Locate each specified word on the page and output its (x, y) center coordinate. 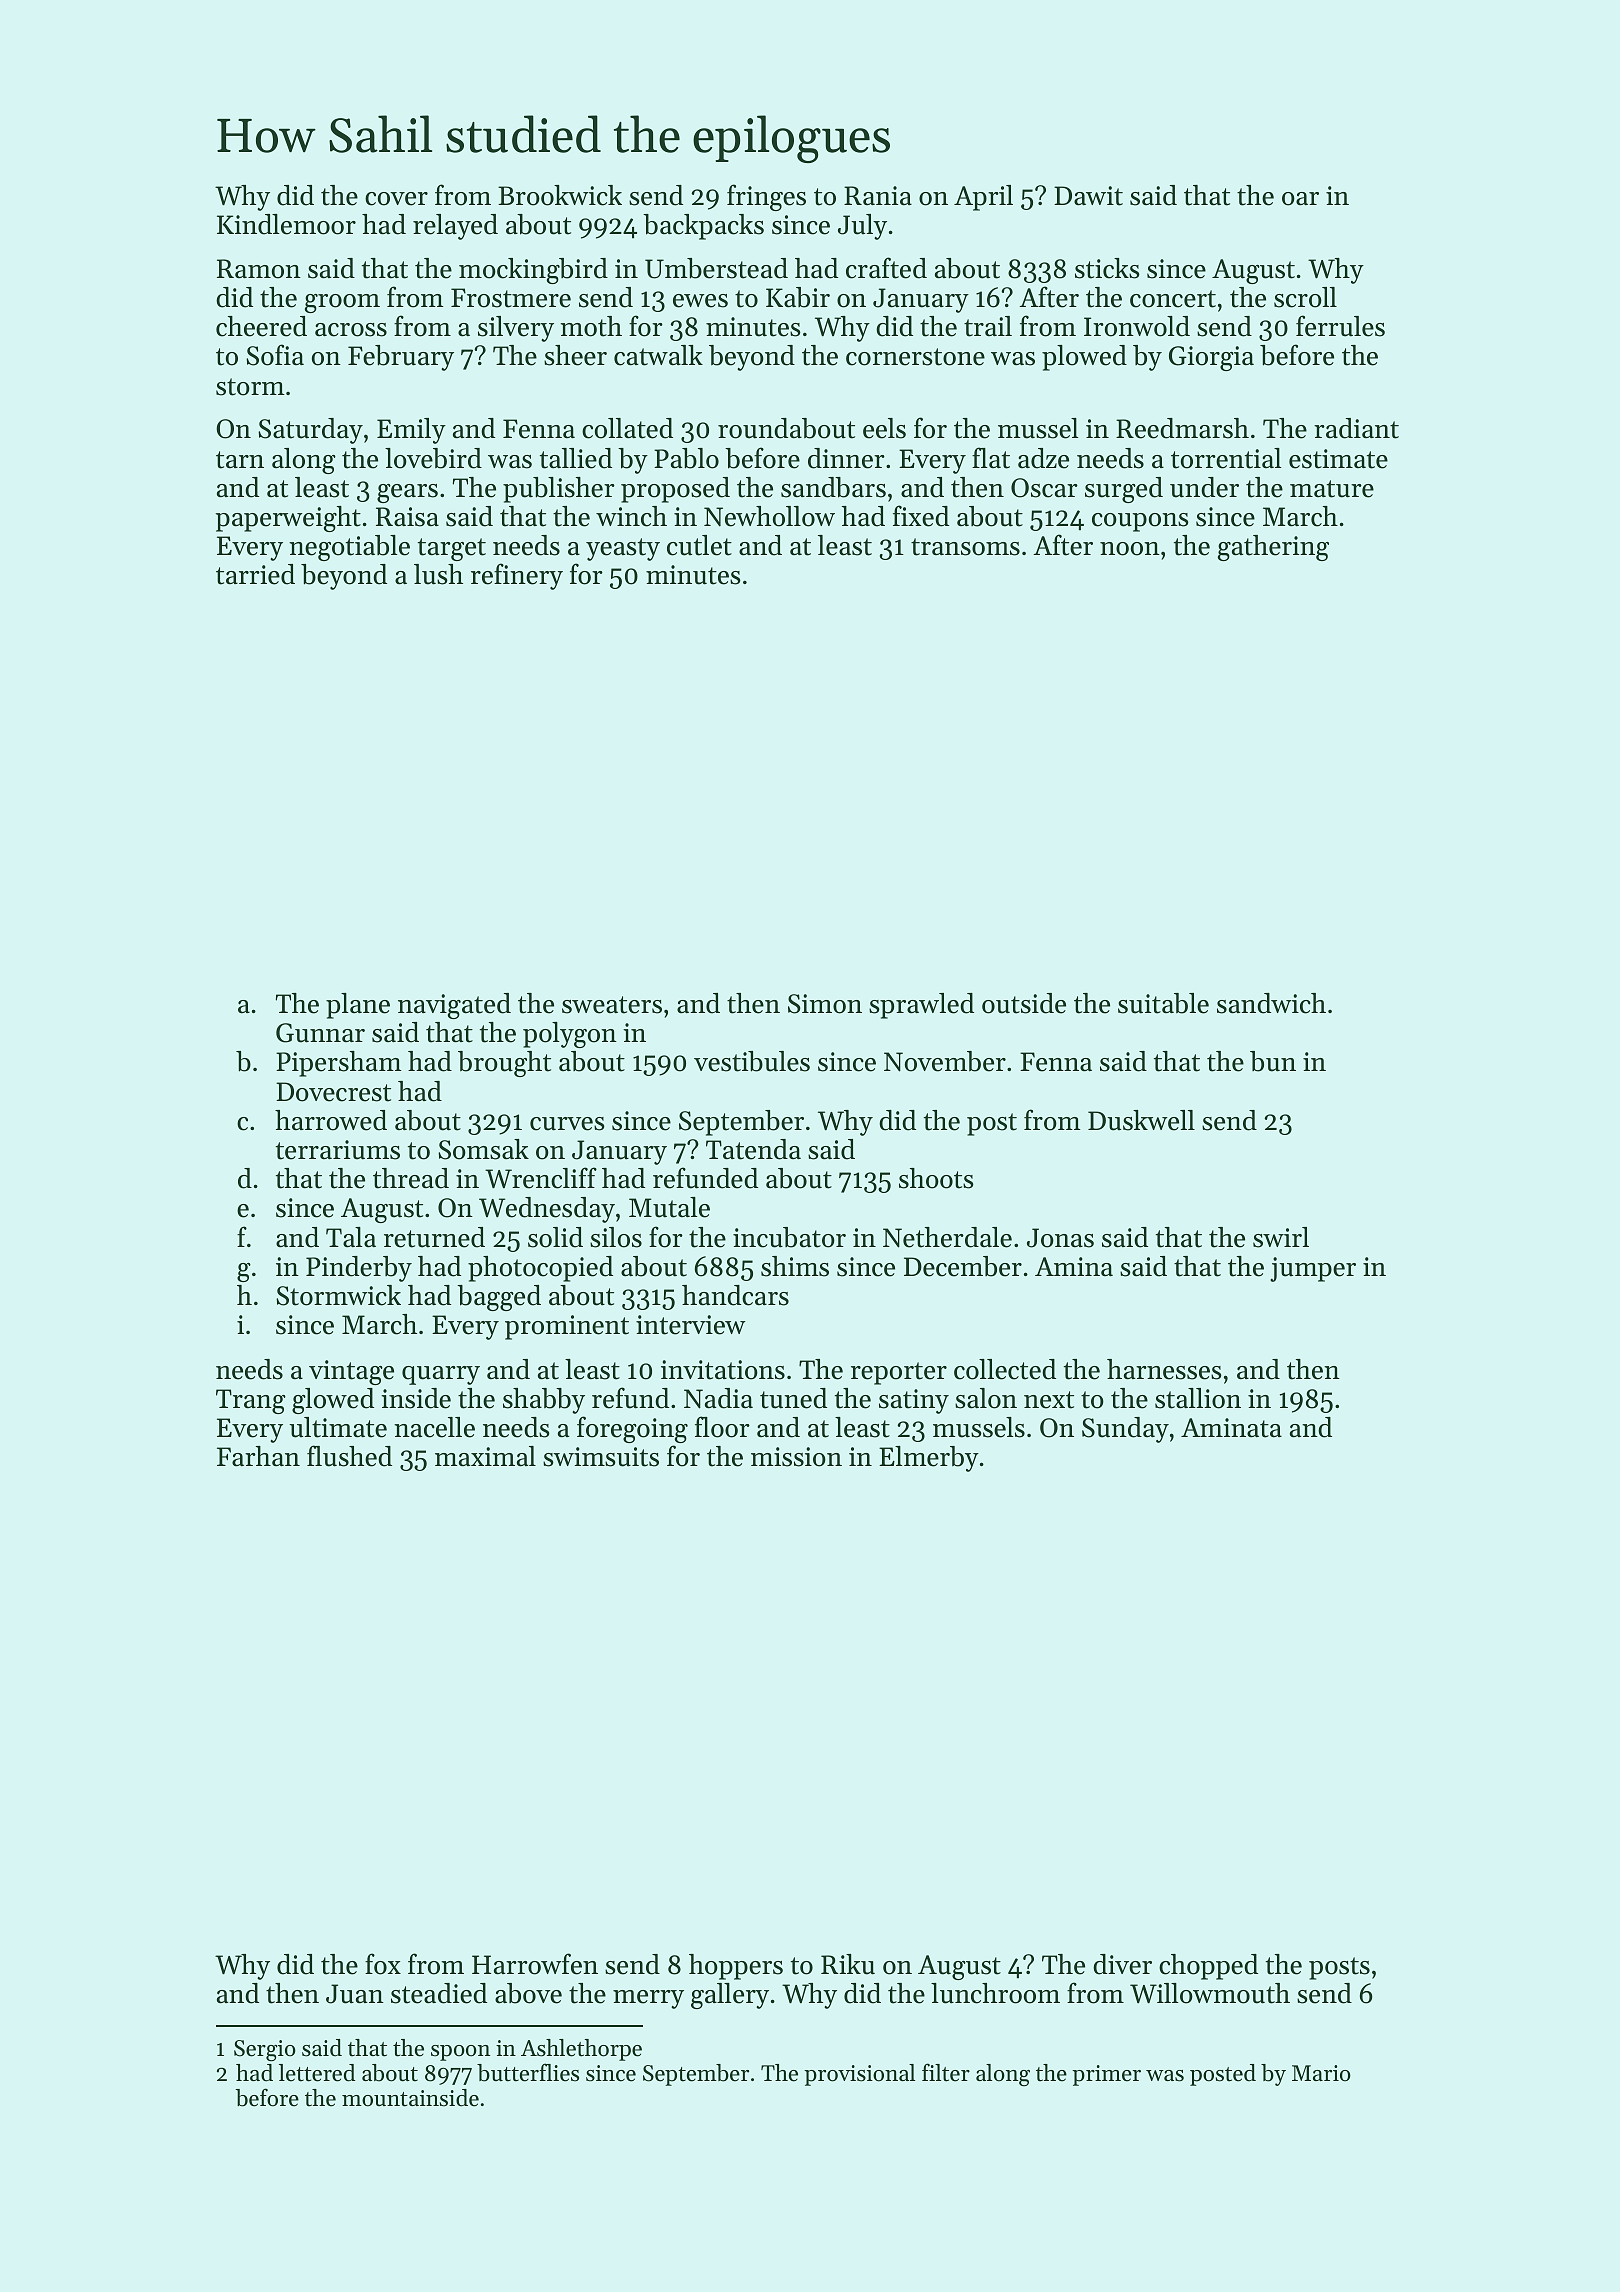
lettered (317, 2073)
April (983, 198)
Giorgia (1211, 358)
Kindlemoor (286, 224)
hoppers (736, 1967)
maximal (485, 1456)
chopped (1208, 1967)
